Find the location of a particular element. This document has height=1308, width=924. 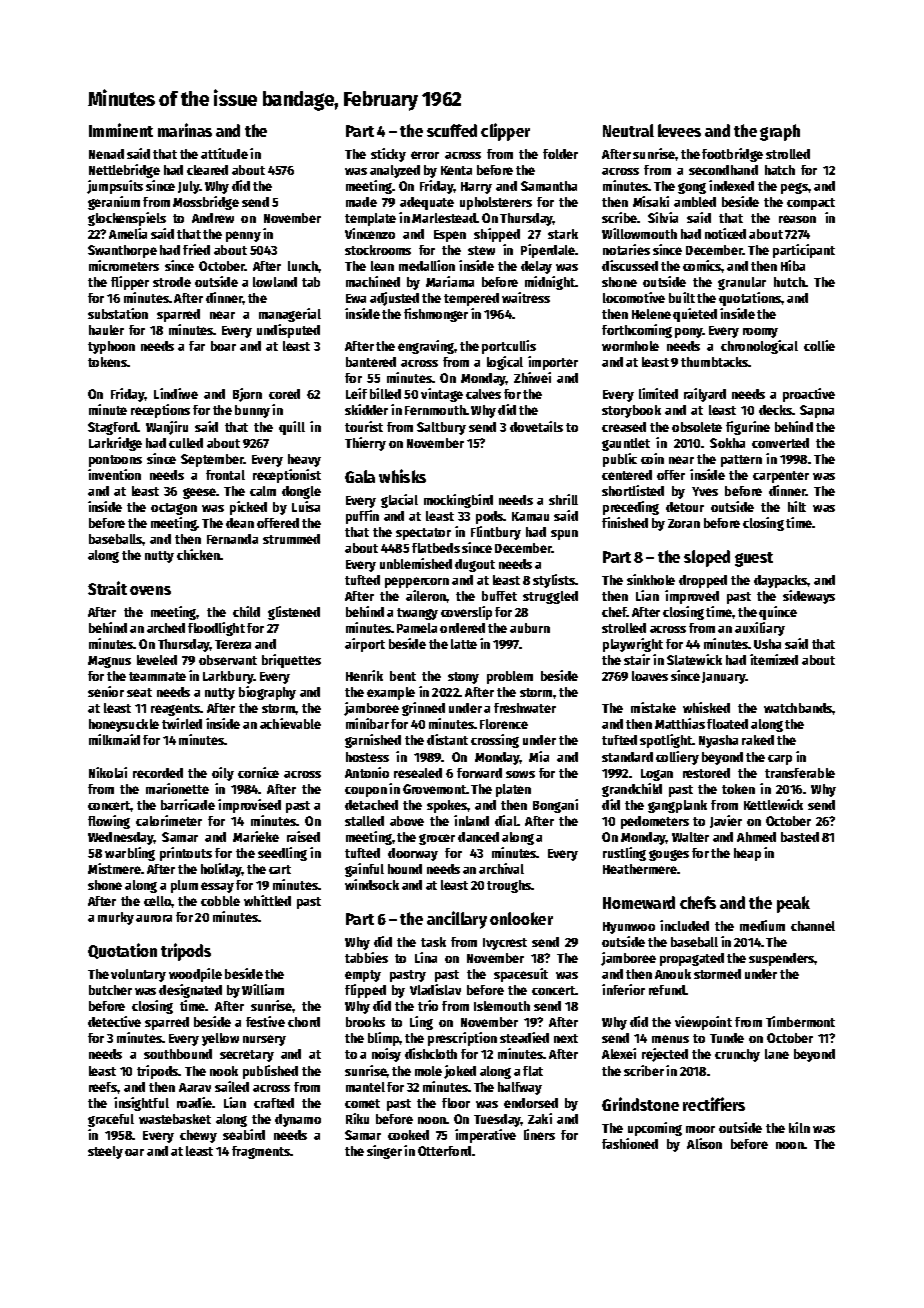

Nettlebridge is located at coordinates (124, 171).
